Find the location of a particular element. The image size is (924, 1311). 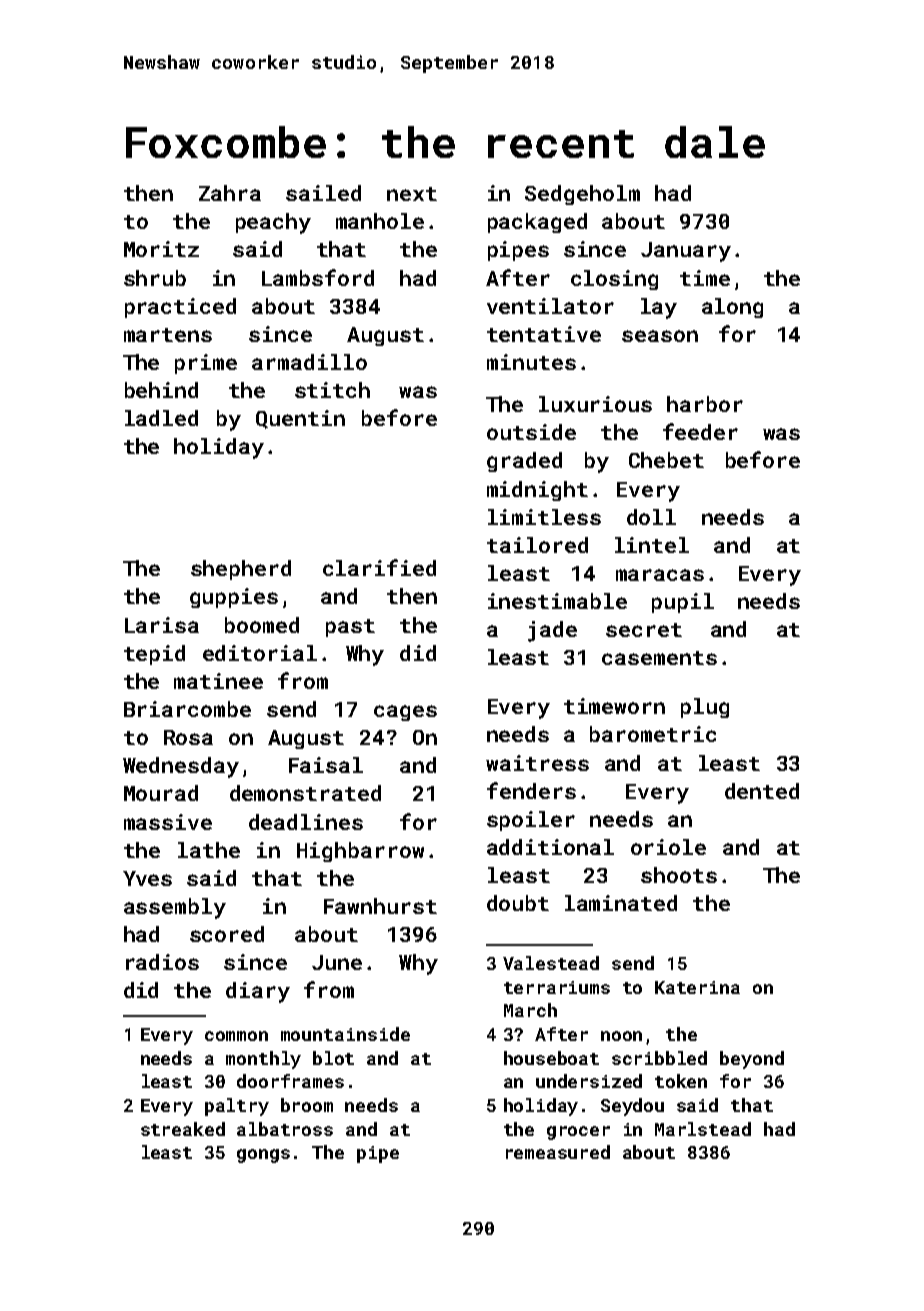

shoots is located at coordinates (679, 875).
